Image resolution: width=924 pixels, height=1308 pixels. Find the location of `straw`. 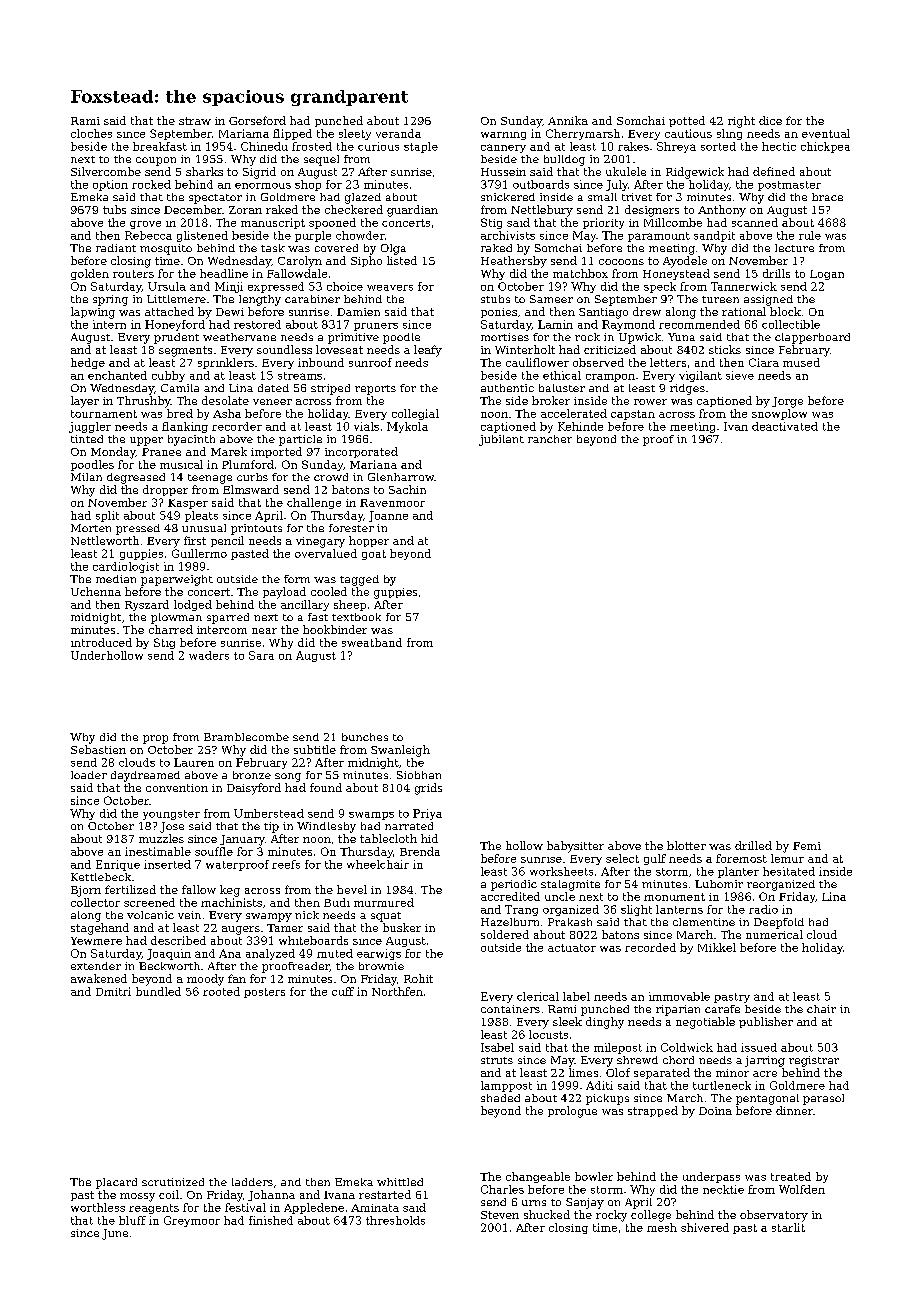

straw is located at coordinates (195, 121).
